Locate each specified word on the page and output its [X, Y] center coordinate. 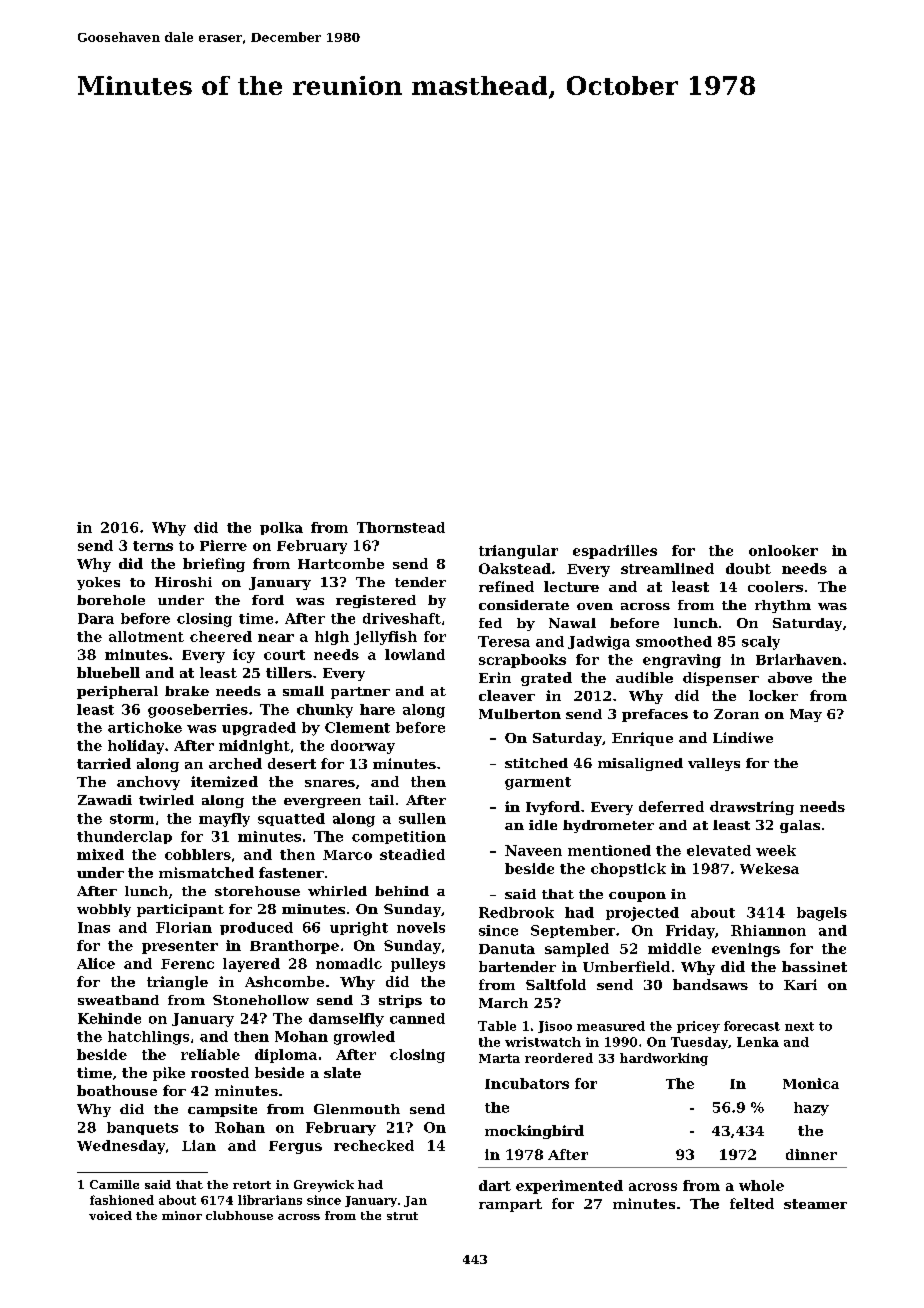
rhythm [783, 606]
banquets [142, 1128]
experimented [569, 1187]
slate [342, 1072]
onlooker [783, 550]
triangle [177, 983]
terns [153, 546]
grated [546, 679]
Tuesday [699, 1043]
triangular [518, 552]
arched [235, 763]
